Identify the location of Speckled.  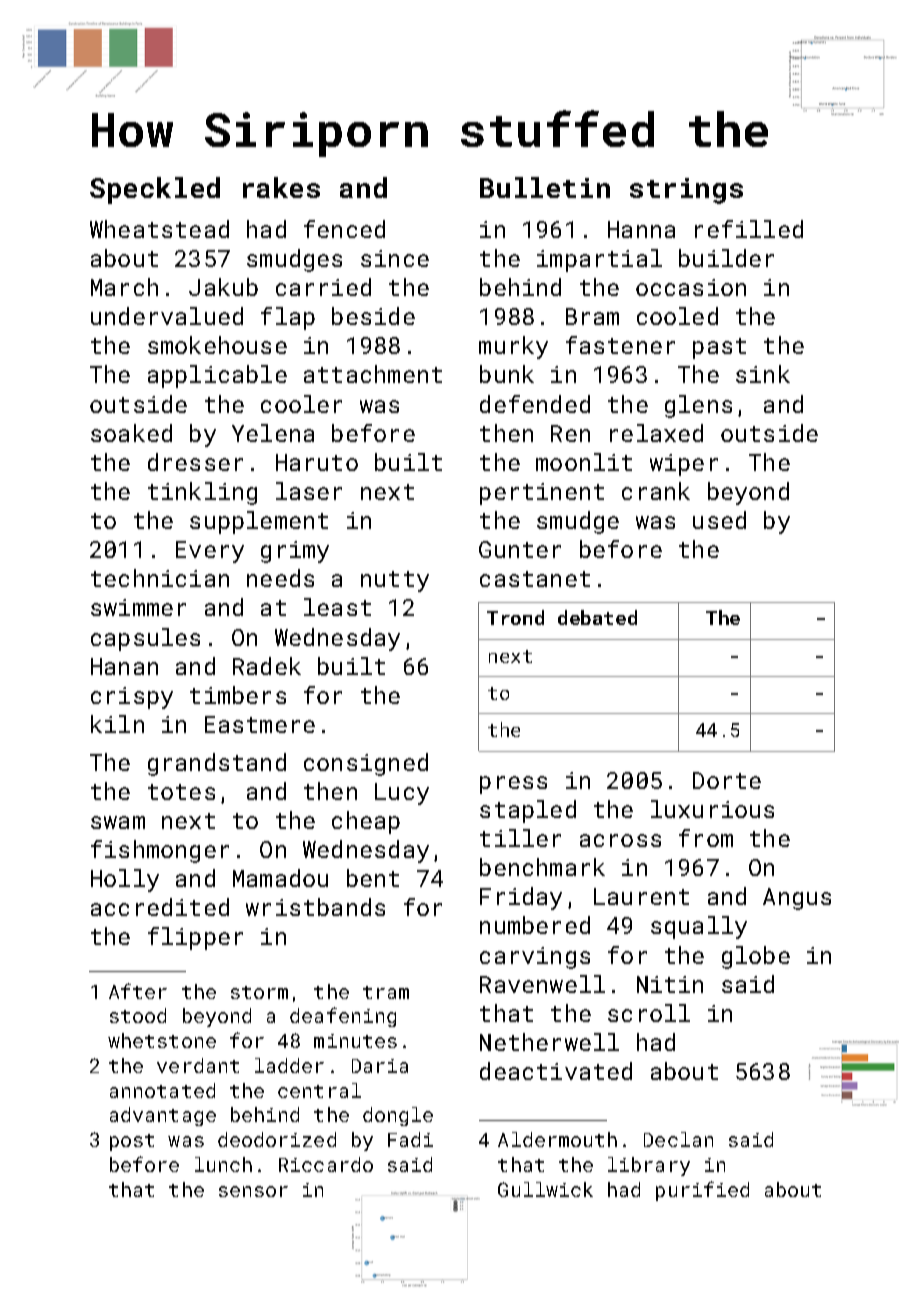
(155, 190).
